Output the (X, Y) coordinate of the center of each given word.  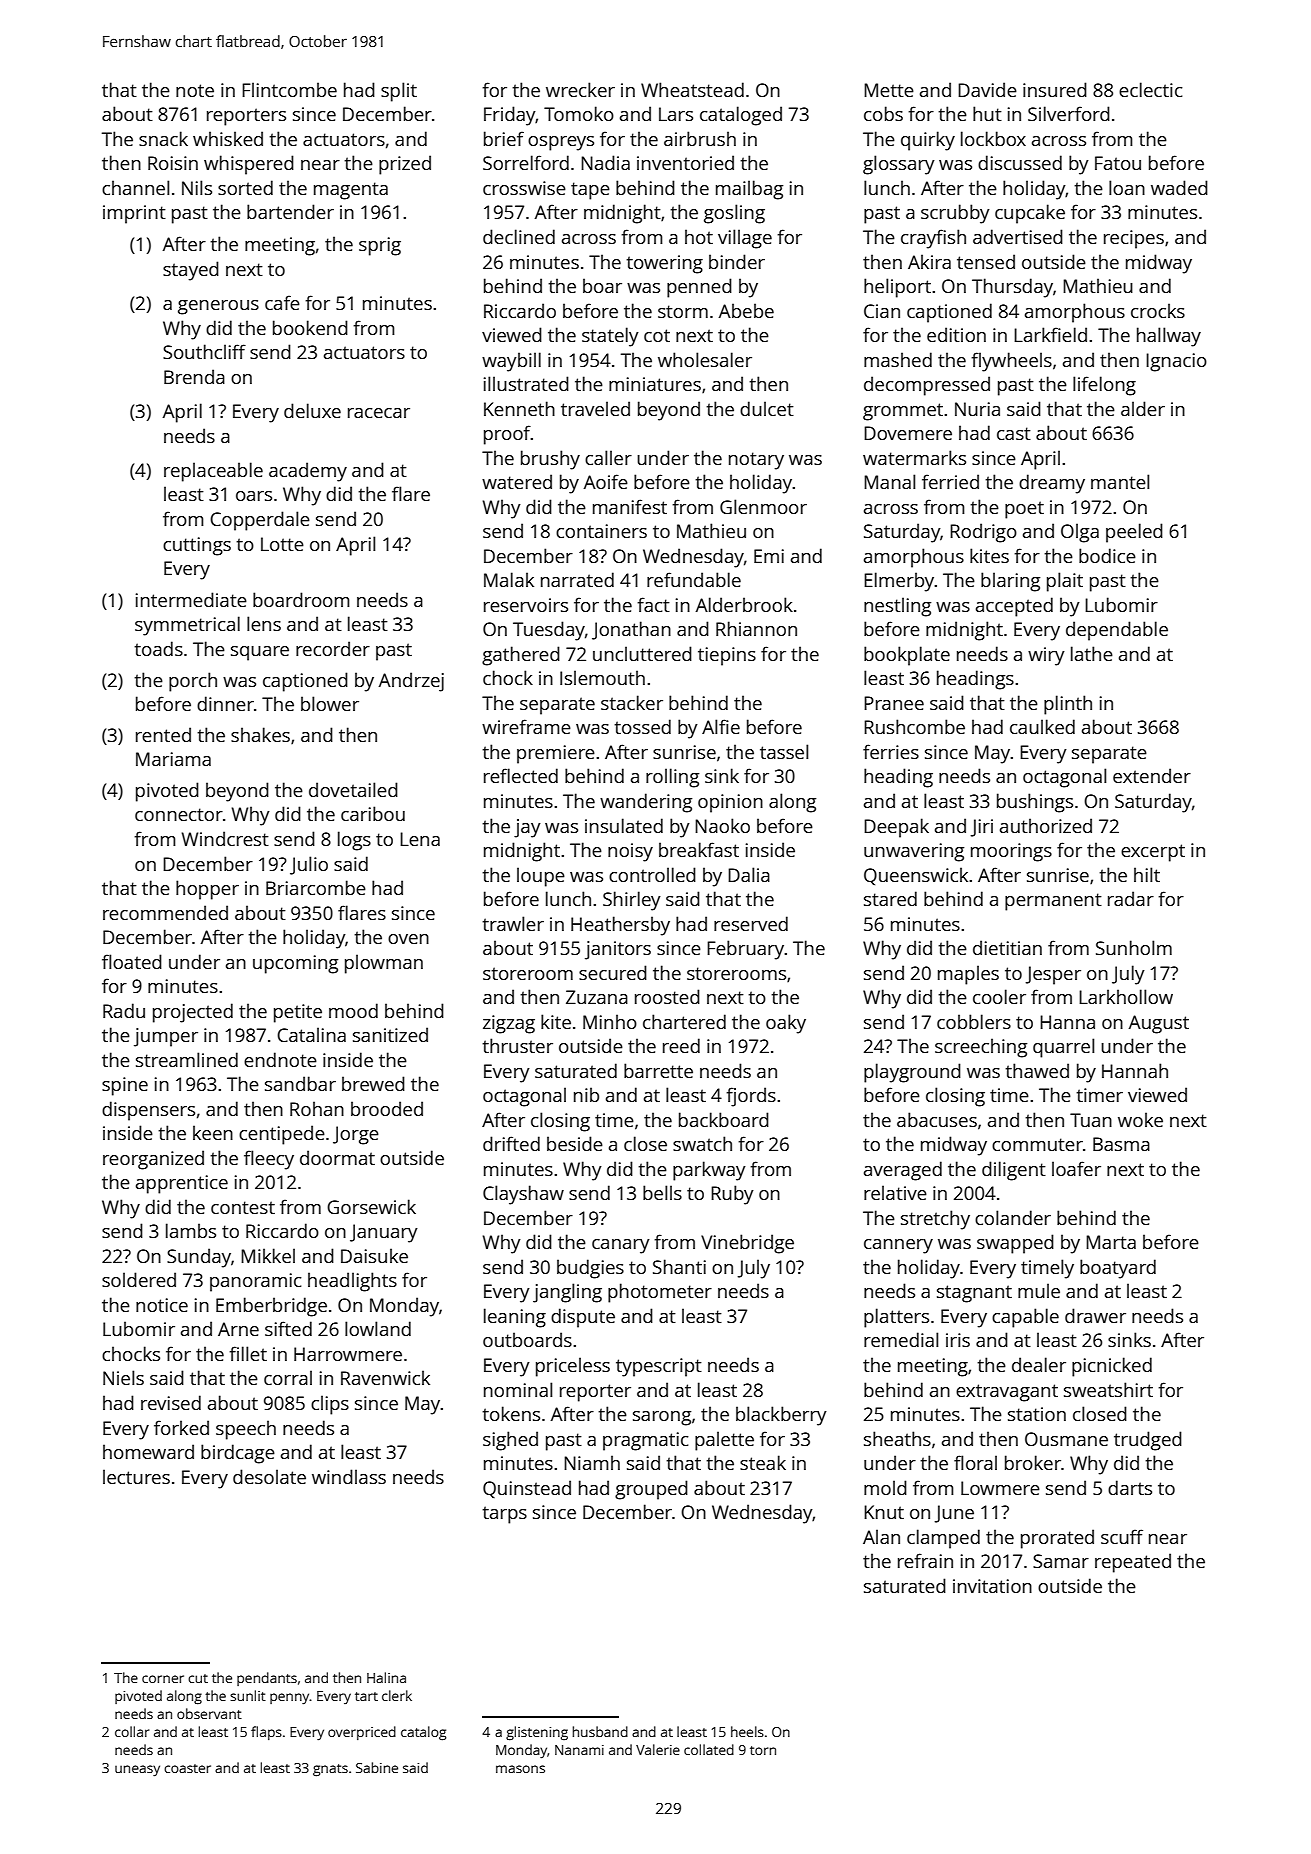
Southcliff (204, 351)
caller (608, 457)
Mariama (173, 759)
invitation (992, 1586)
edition (956, 334)
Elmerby (899, 582)
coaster (187, 1768)
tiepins (727, 656)
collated (709, 1749)
